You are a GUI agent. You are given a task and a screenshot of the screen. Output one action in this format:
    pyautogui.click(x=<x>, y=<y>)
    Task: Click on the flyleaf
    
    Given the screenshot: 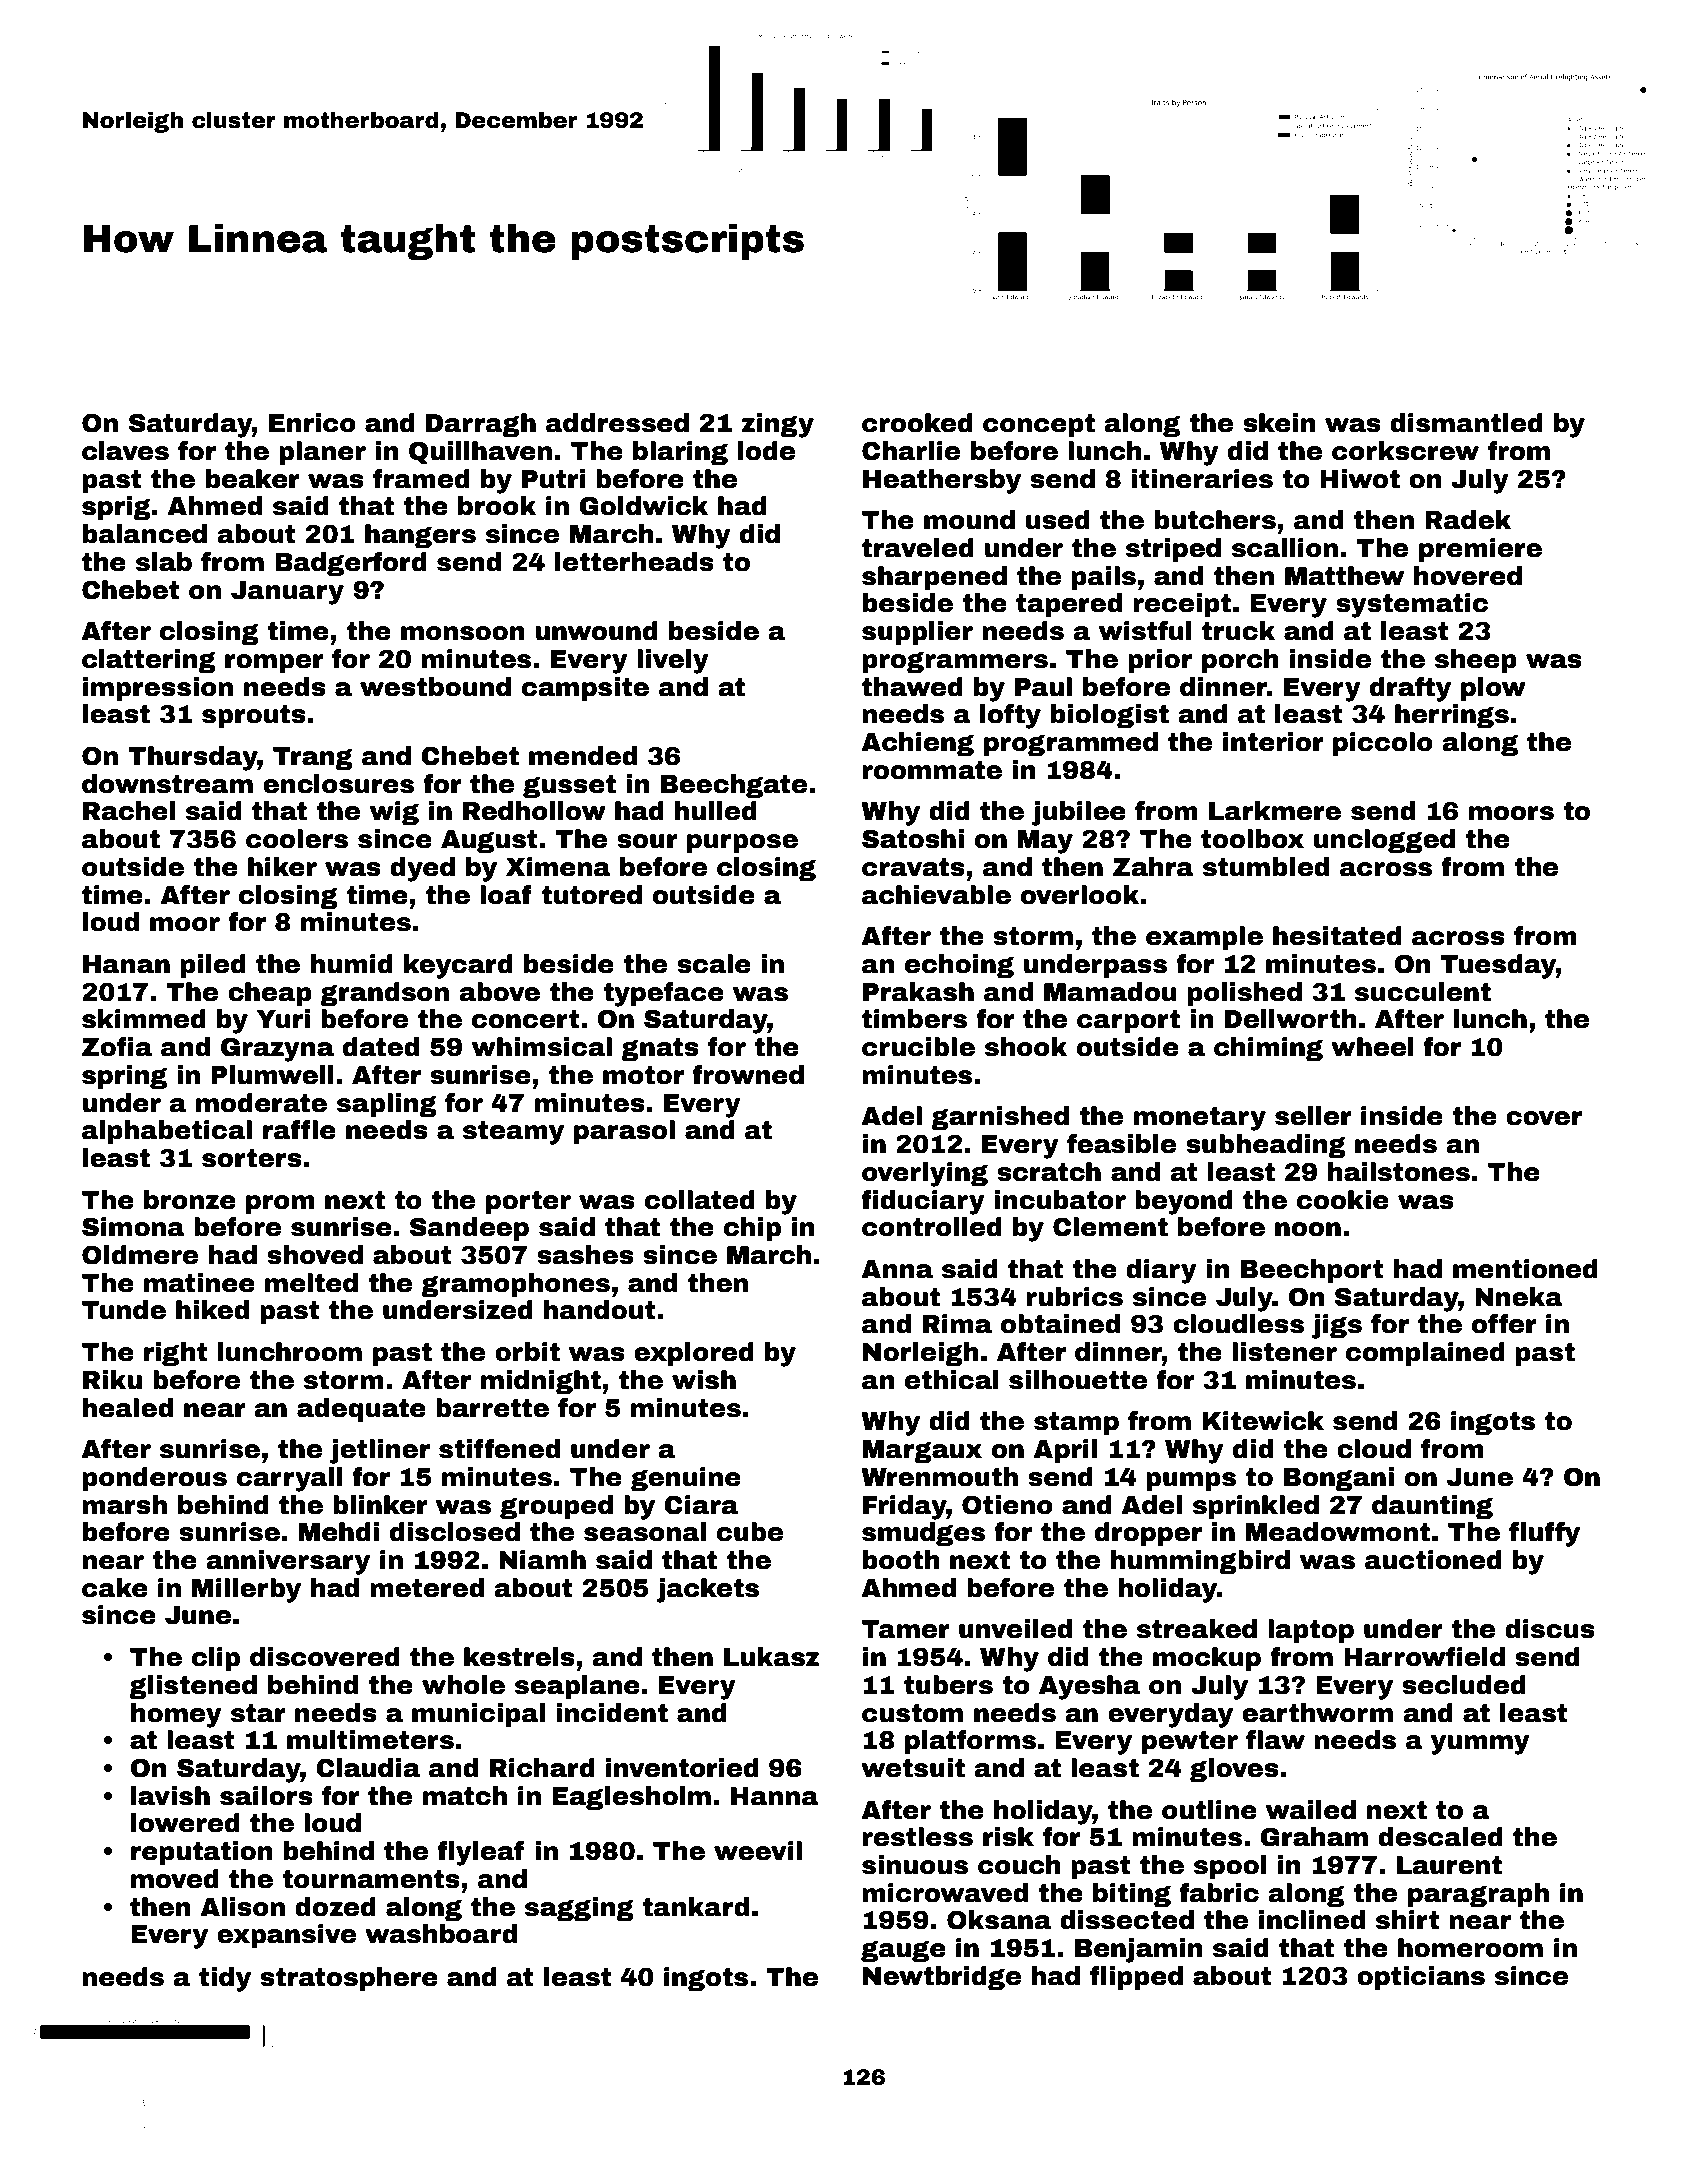 What is the action you would take?
    pyautogui.click(x=480, y=1853)
